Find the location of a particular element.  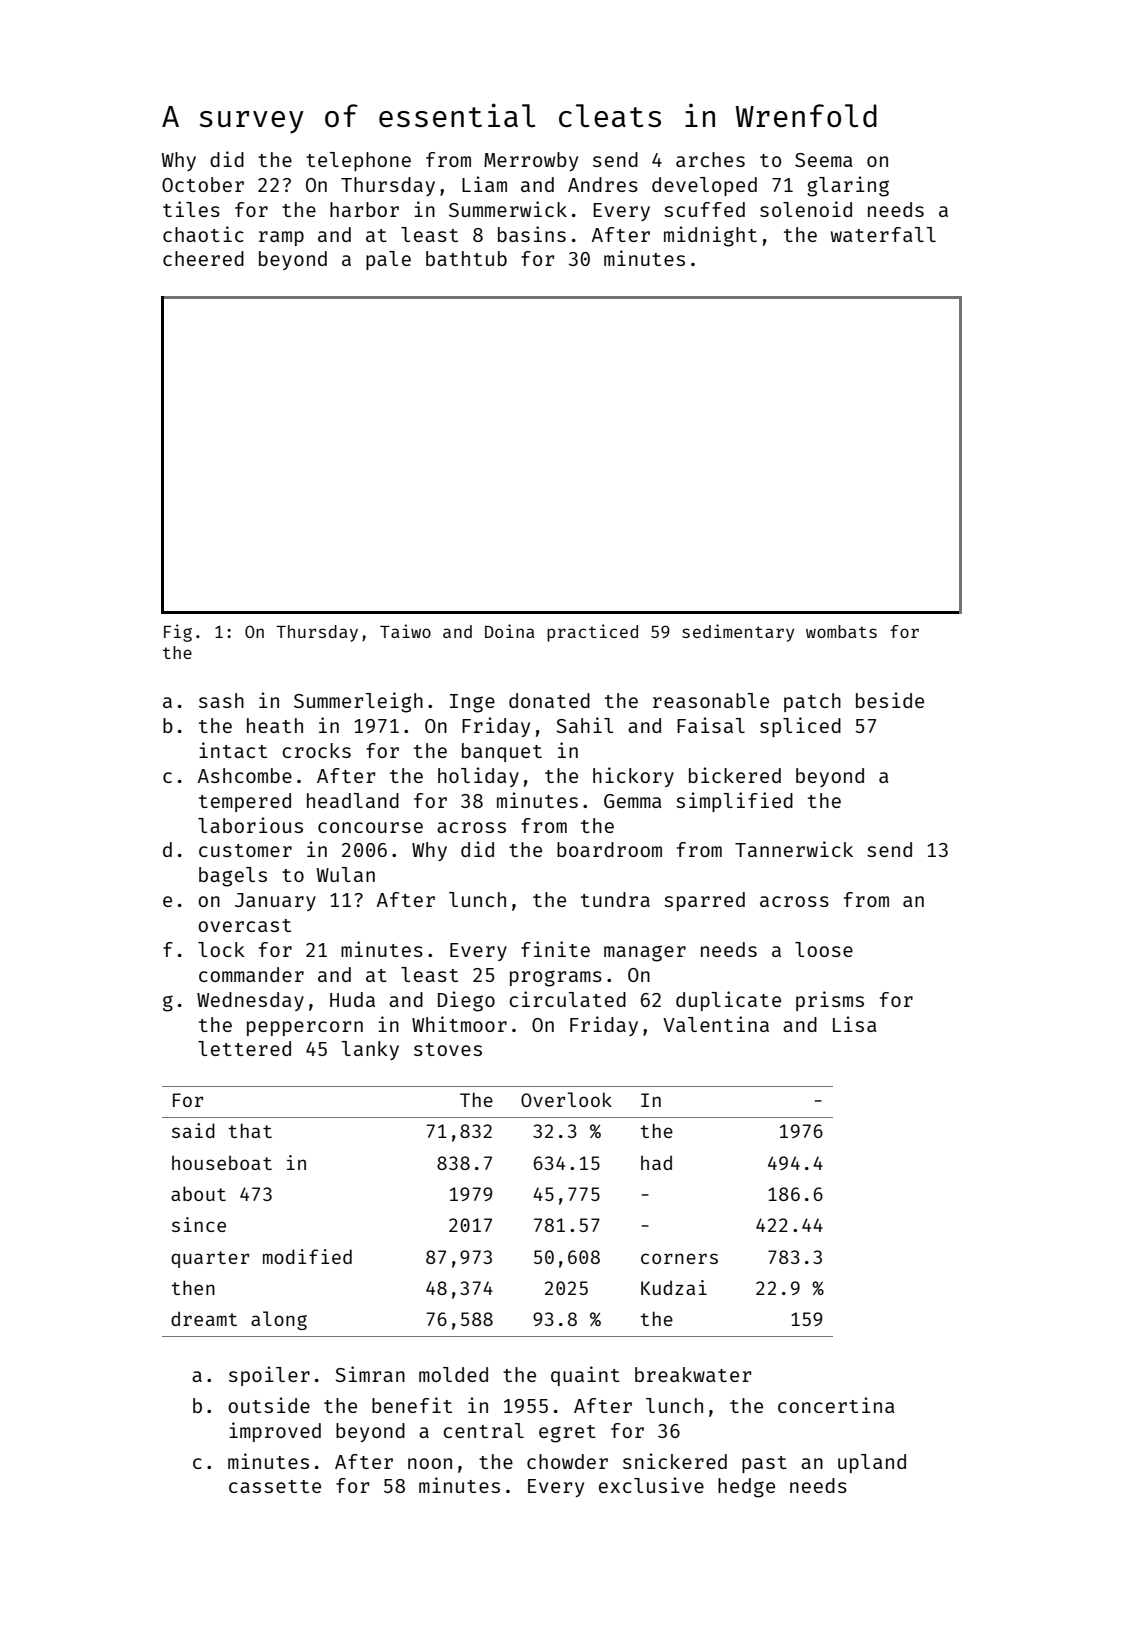

cheered is located at coordinates (203, 258).
